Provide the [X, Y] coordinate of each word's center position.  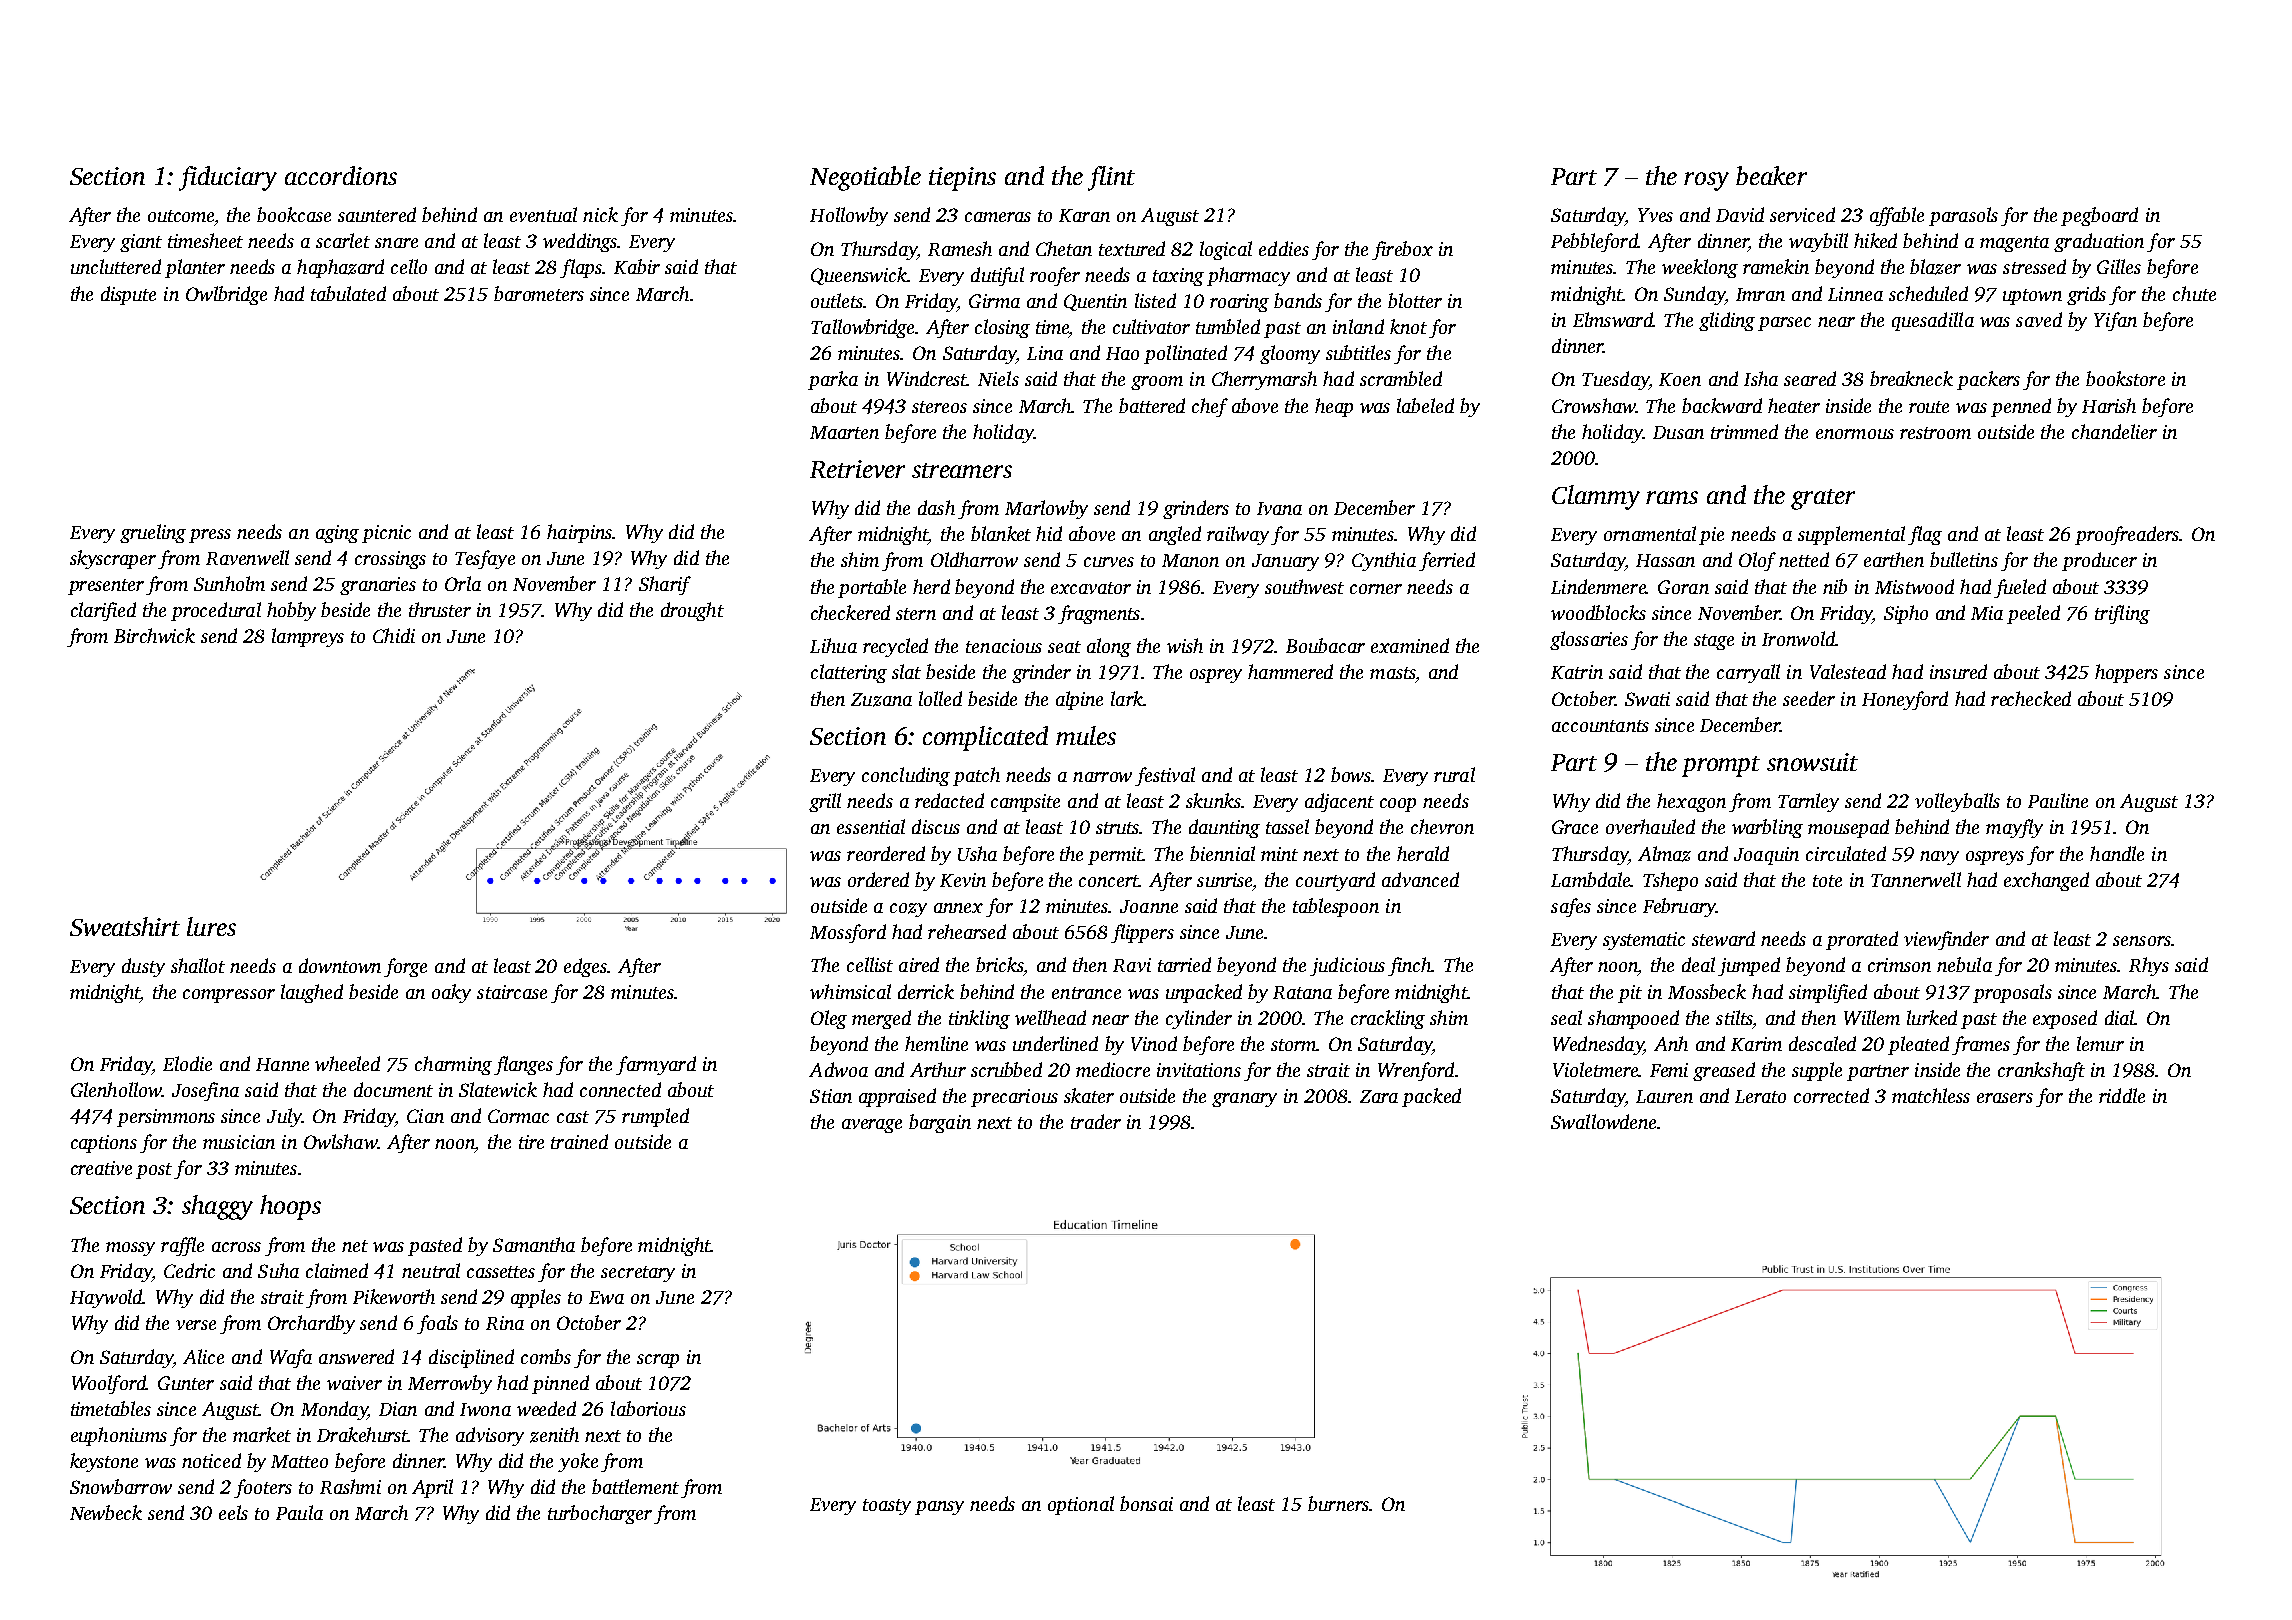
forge [405, 967]
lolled [940, 698]
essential [871, 826]
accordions [341, 175]
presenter [106, 587]
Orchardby [311, 1324]
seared [1810, 378]
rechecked [2031, 698]
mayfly [2014, 828]
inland [1358, 326]
